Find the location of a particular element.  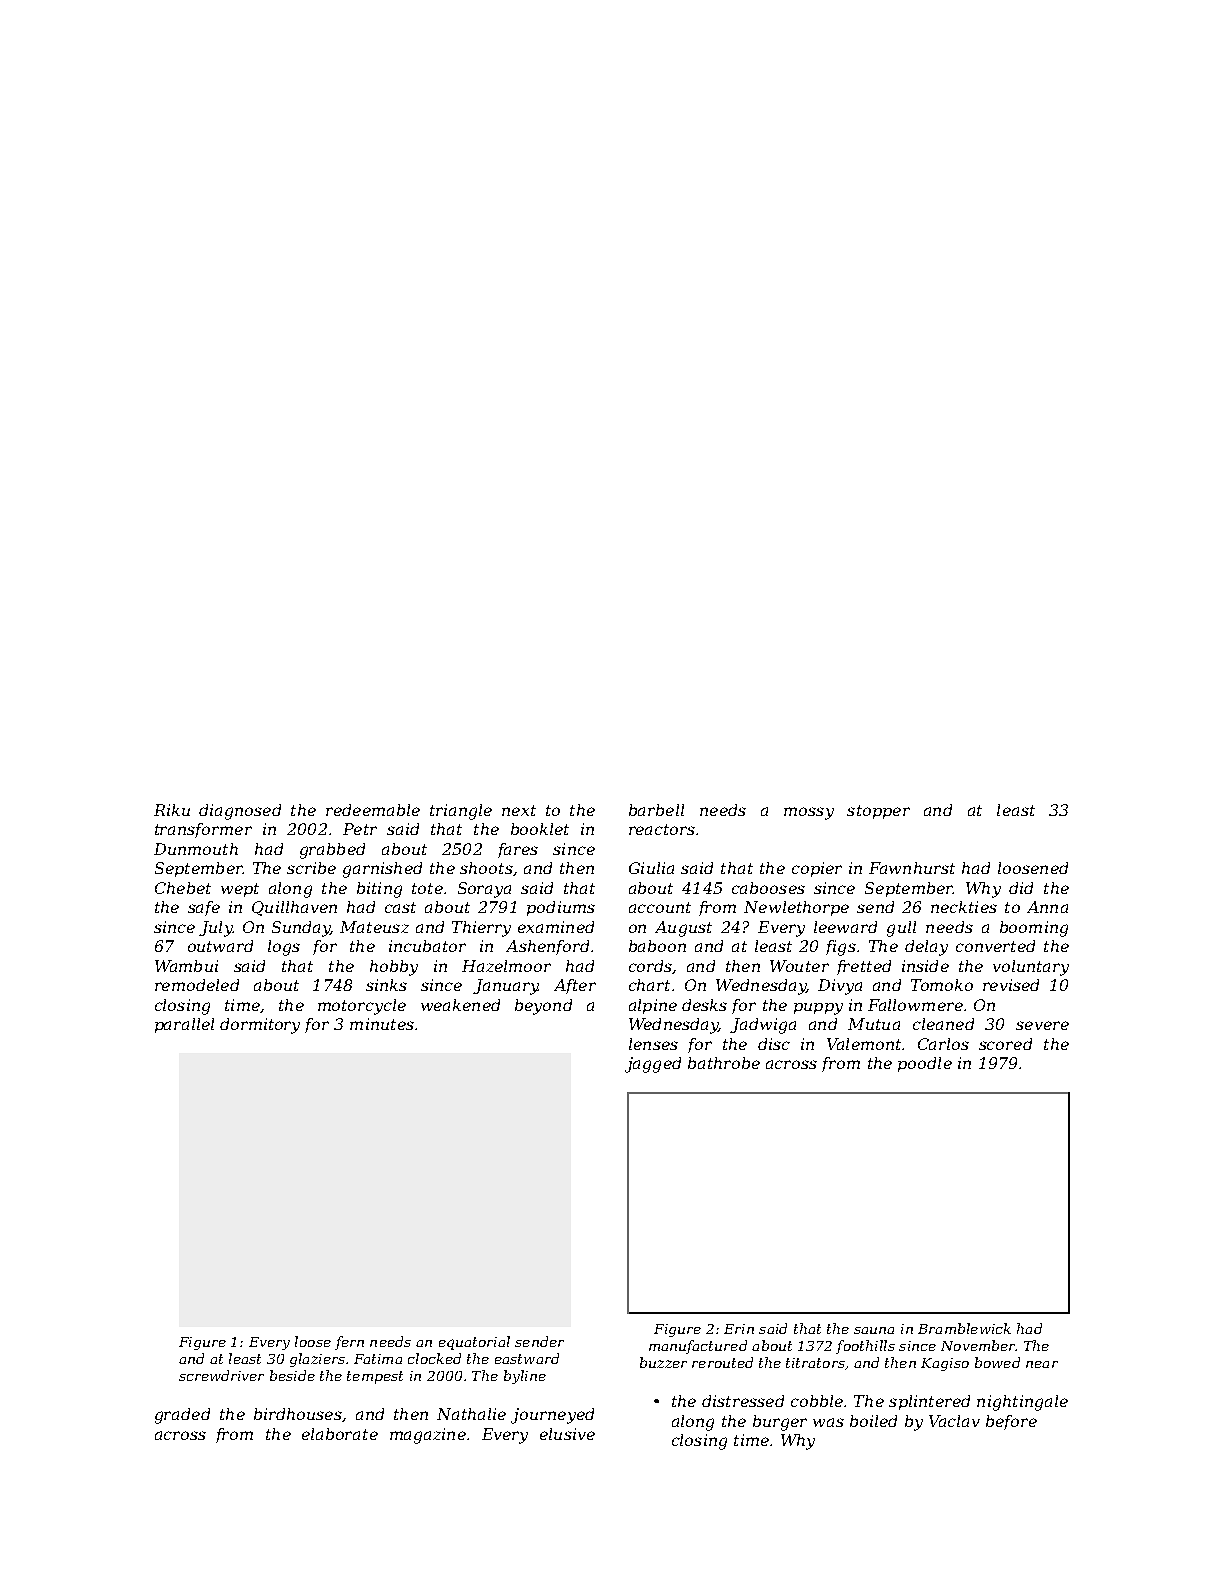

stopper is located at coordinates (878, 812).
